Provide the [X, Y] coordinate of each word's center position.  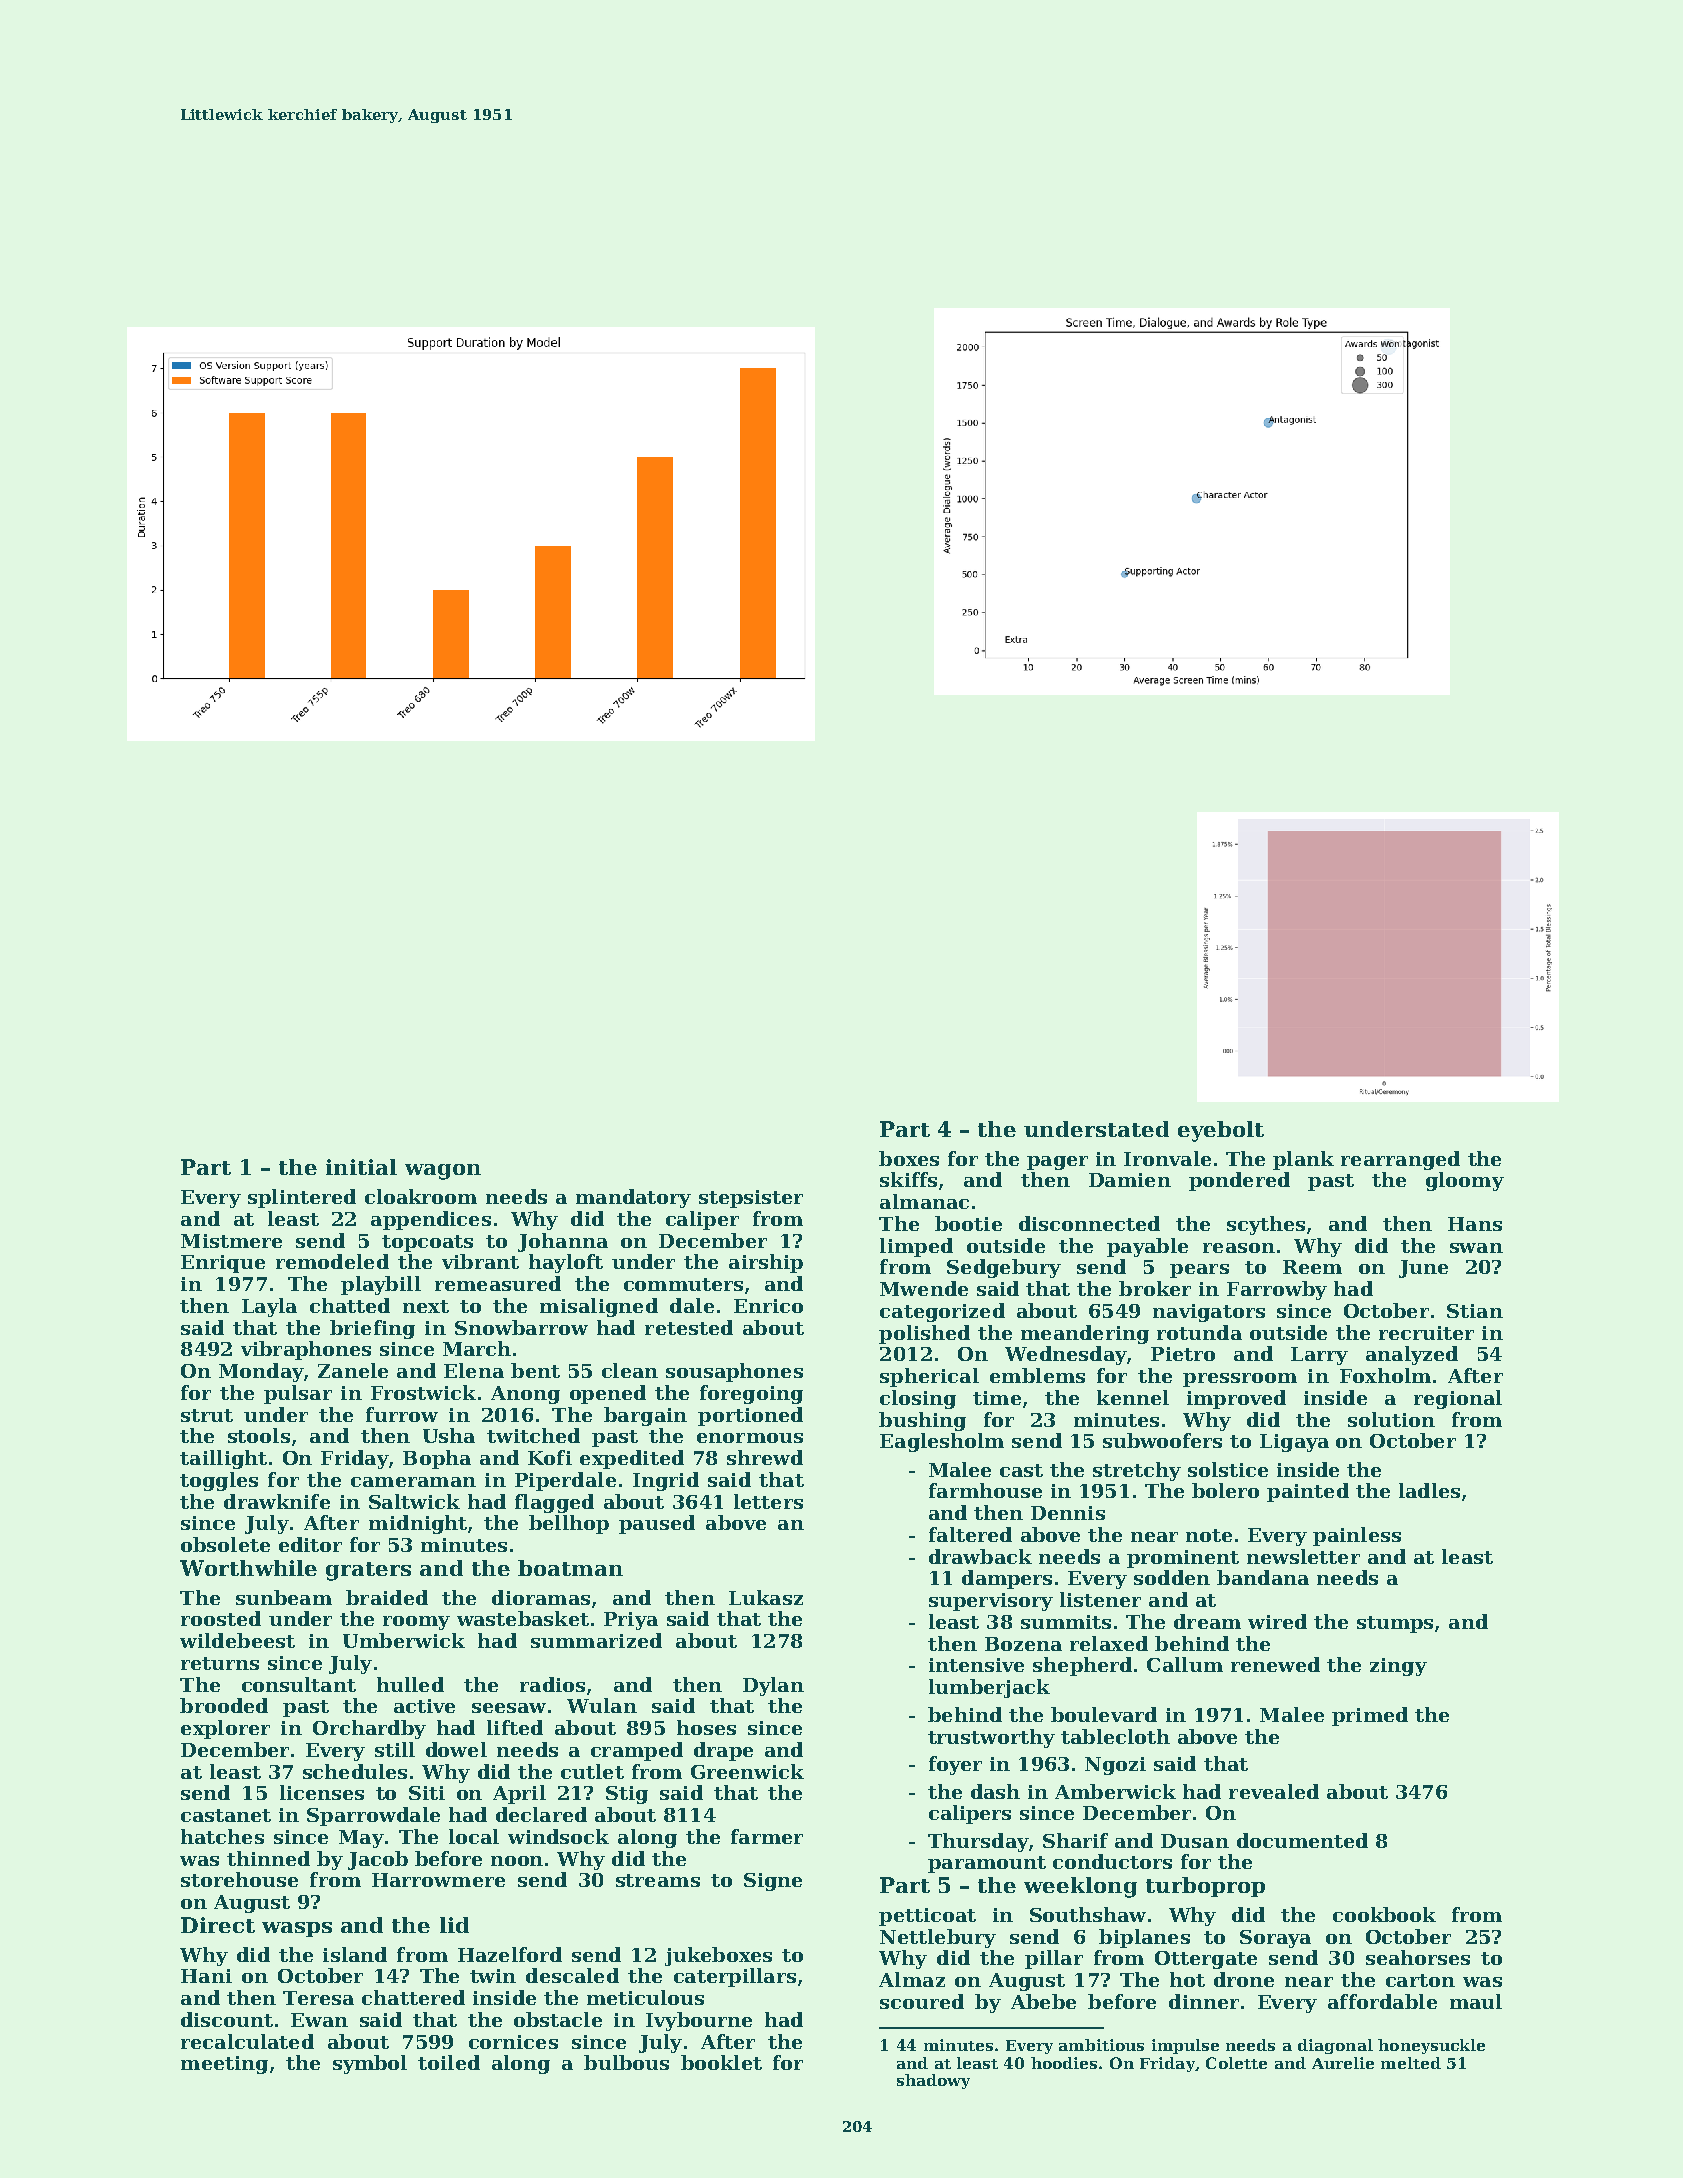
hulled [410, 1684]
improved [1236, 1399]
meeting [224, 2065]
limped [916, 1247]
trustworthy [991, 1738]
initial [361, 1167]
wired [1277, 1621]
